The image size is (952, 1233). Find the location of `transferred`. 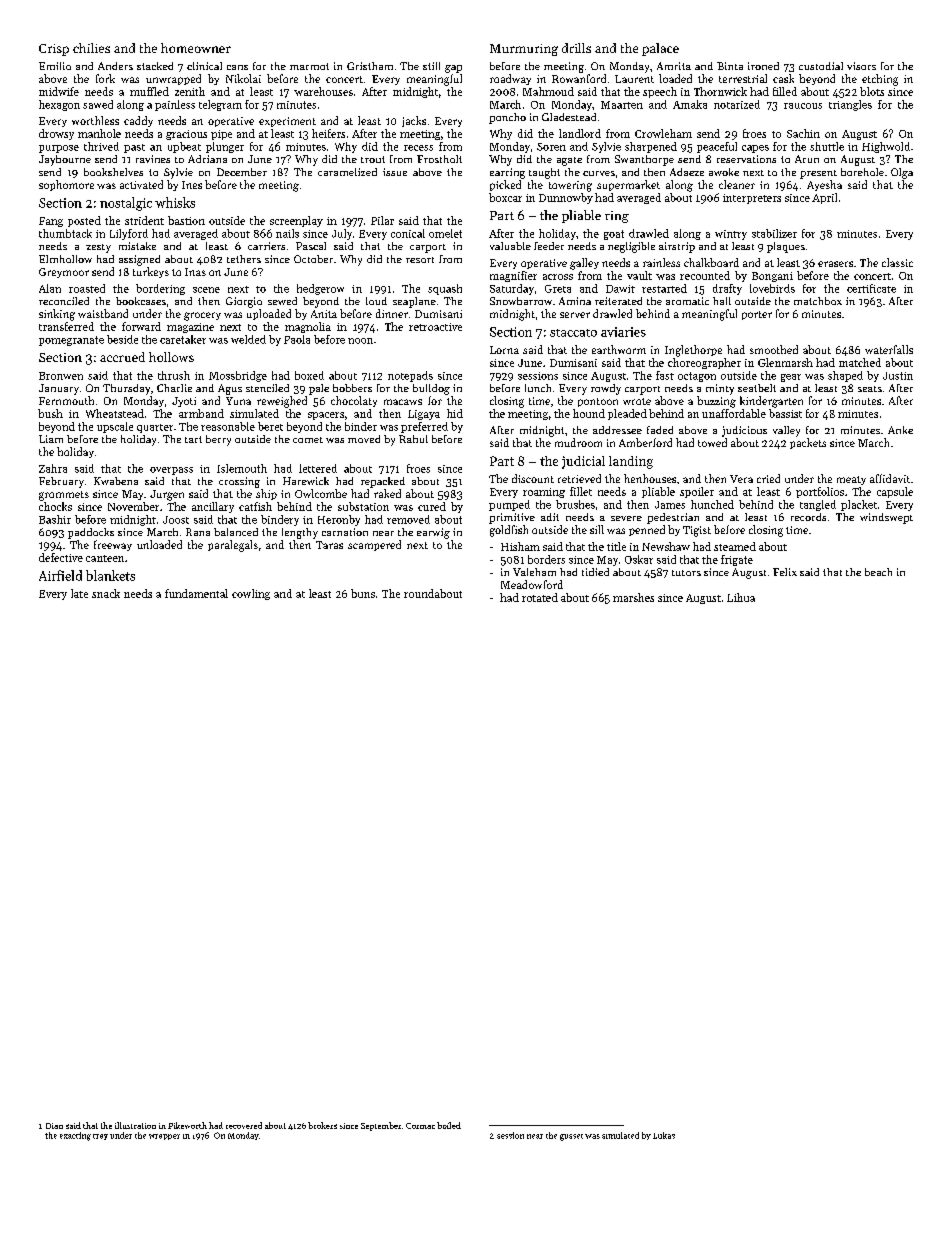

transferred is located at coordinates (66, 326).
